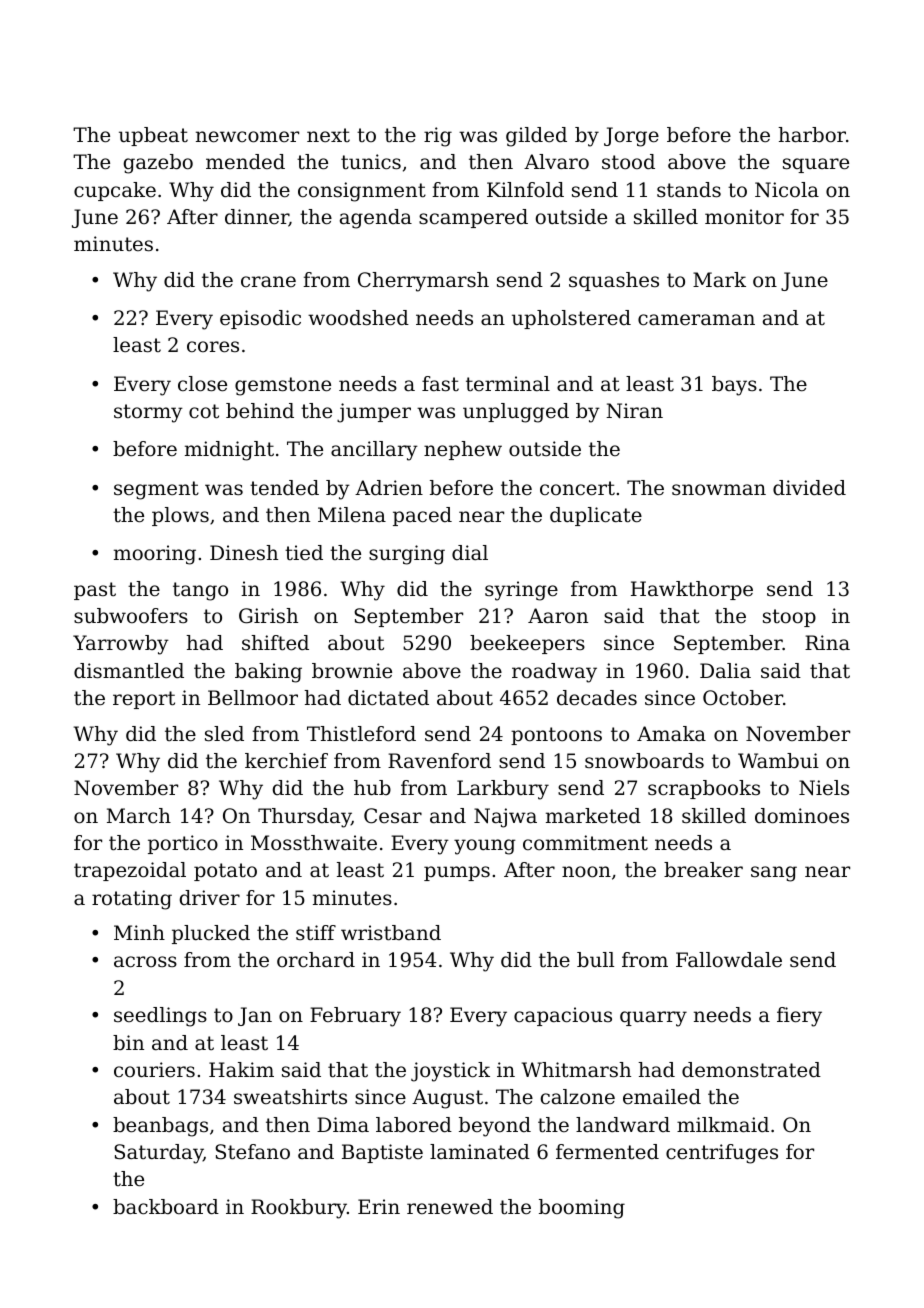  I want to click on Rookbury, so click(299, 1209).
